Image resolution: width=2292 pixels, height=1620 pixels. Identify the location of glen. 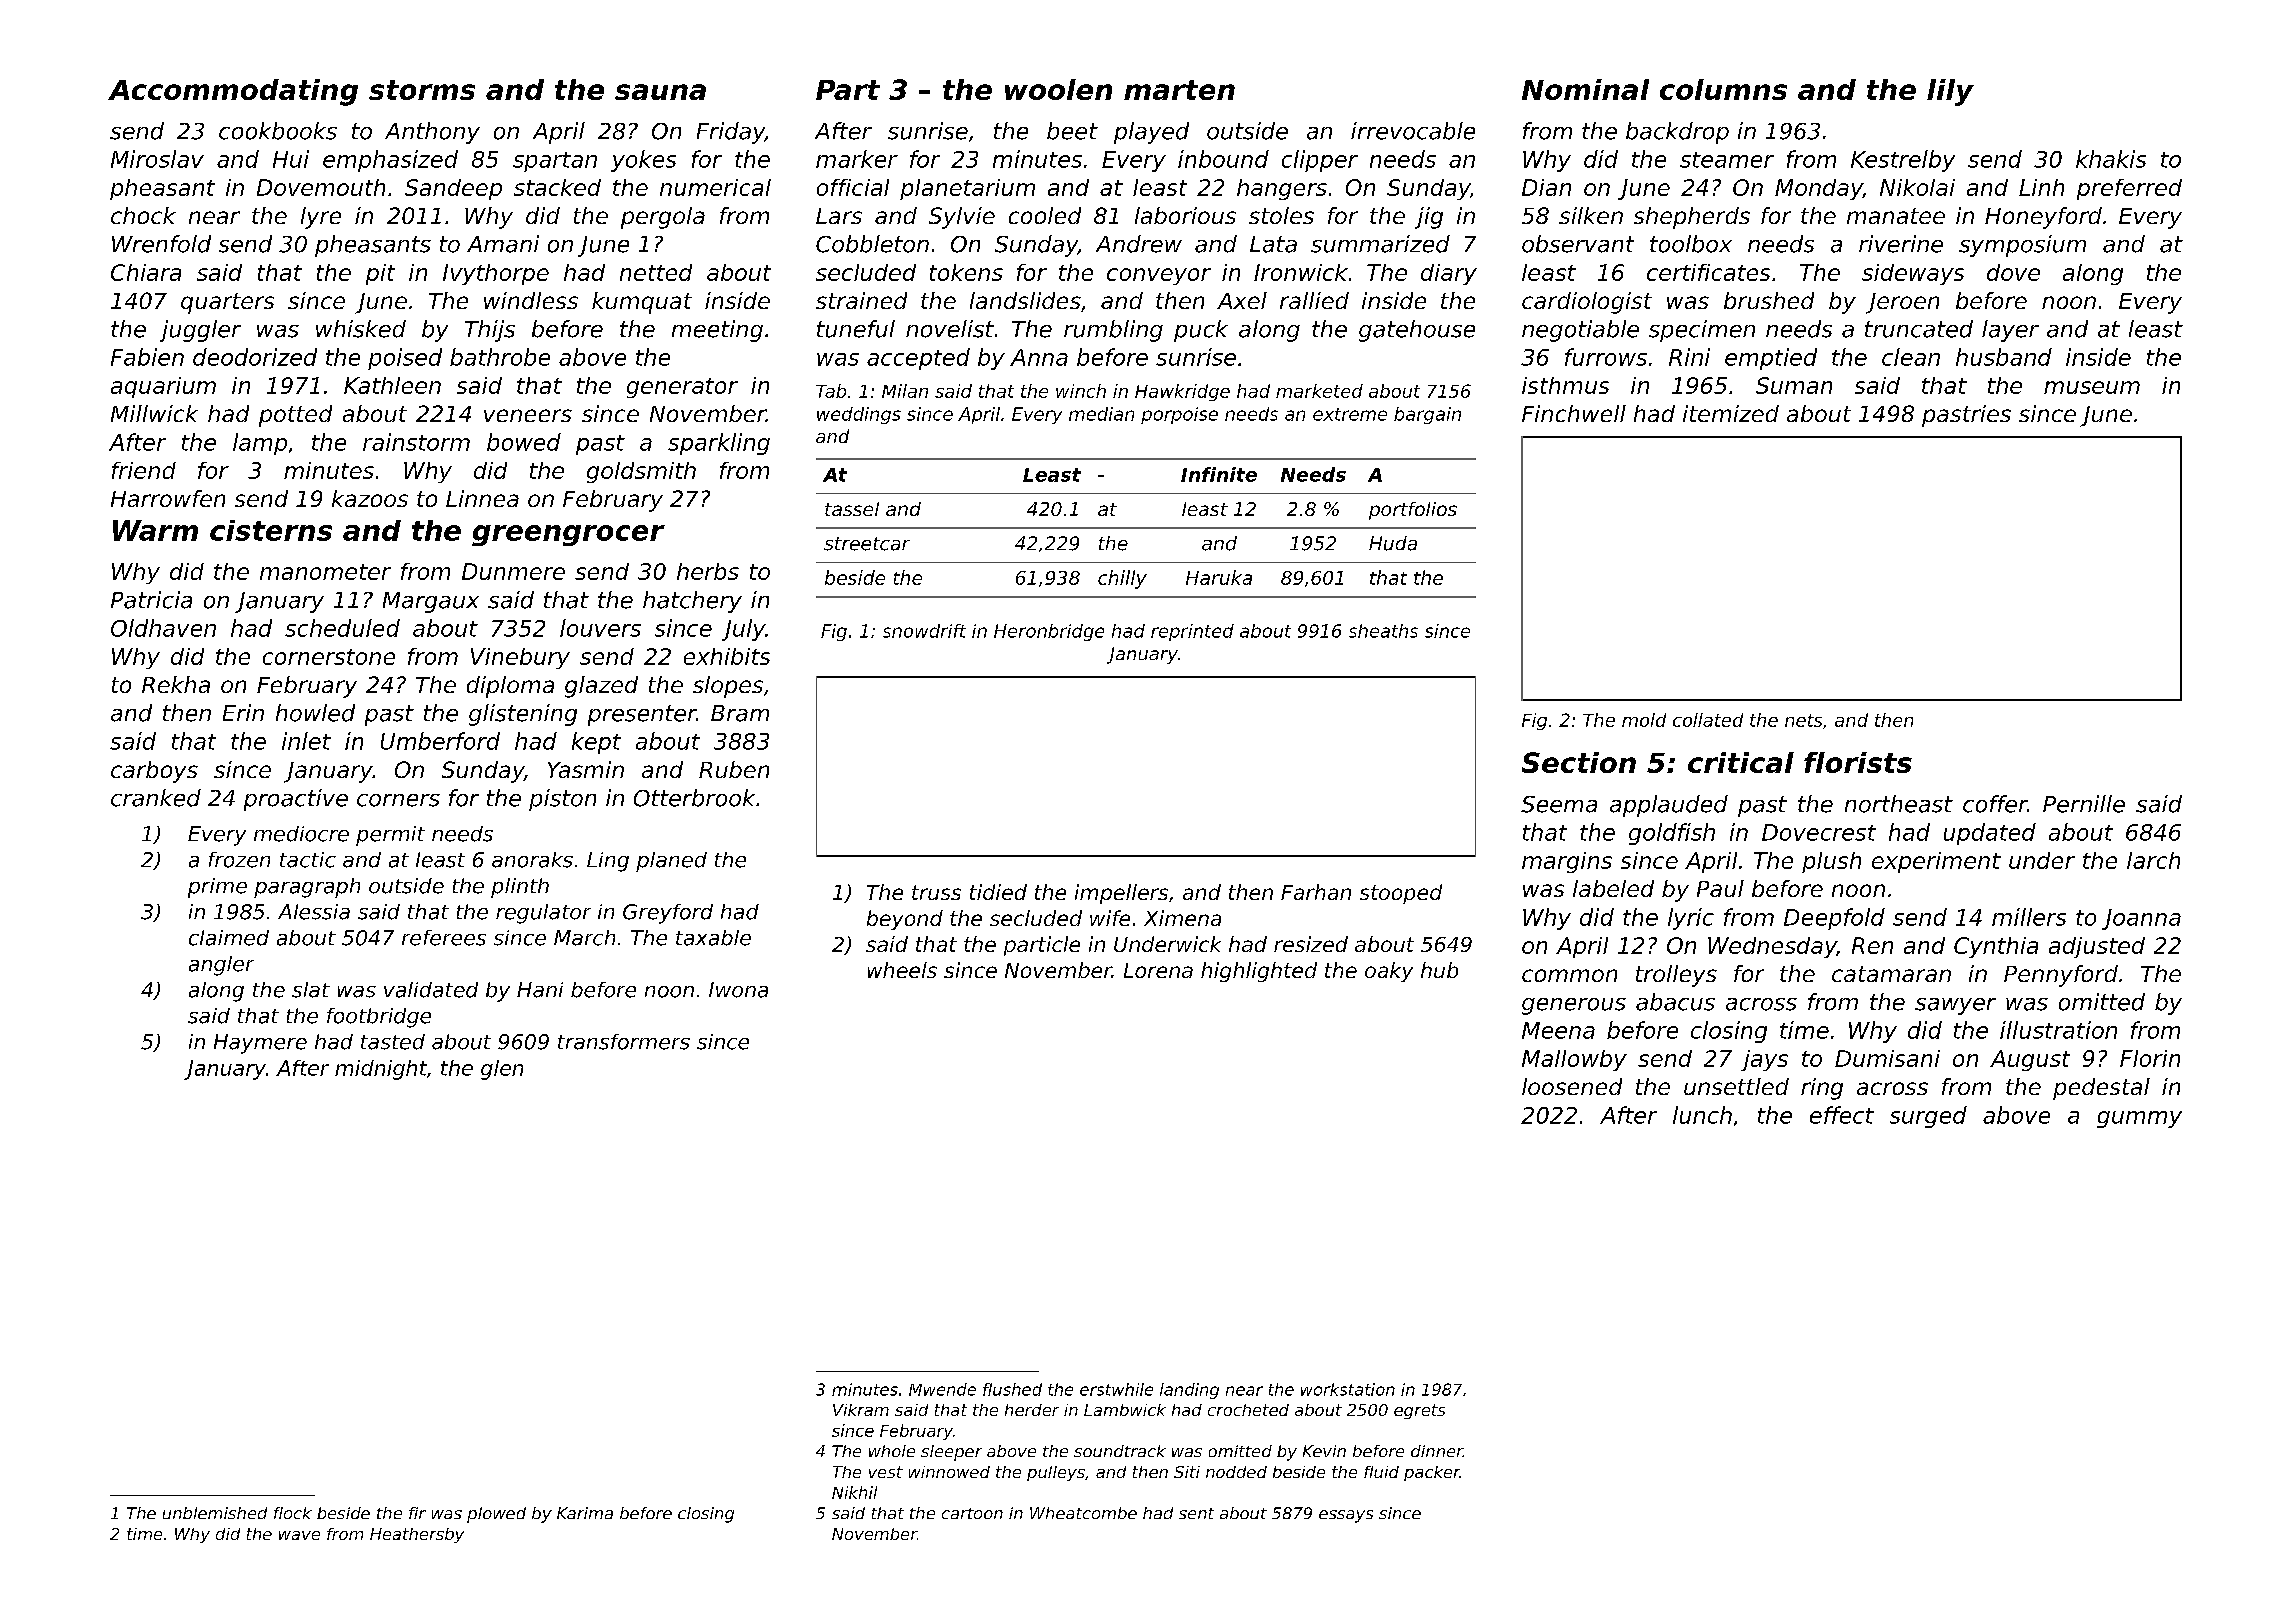
(502, 1070).
